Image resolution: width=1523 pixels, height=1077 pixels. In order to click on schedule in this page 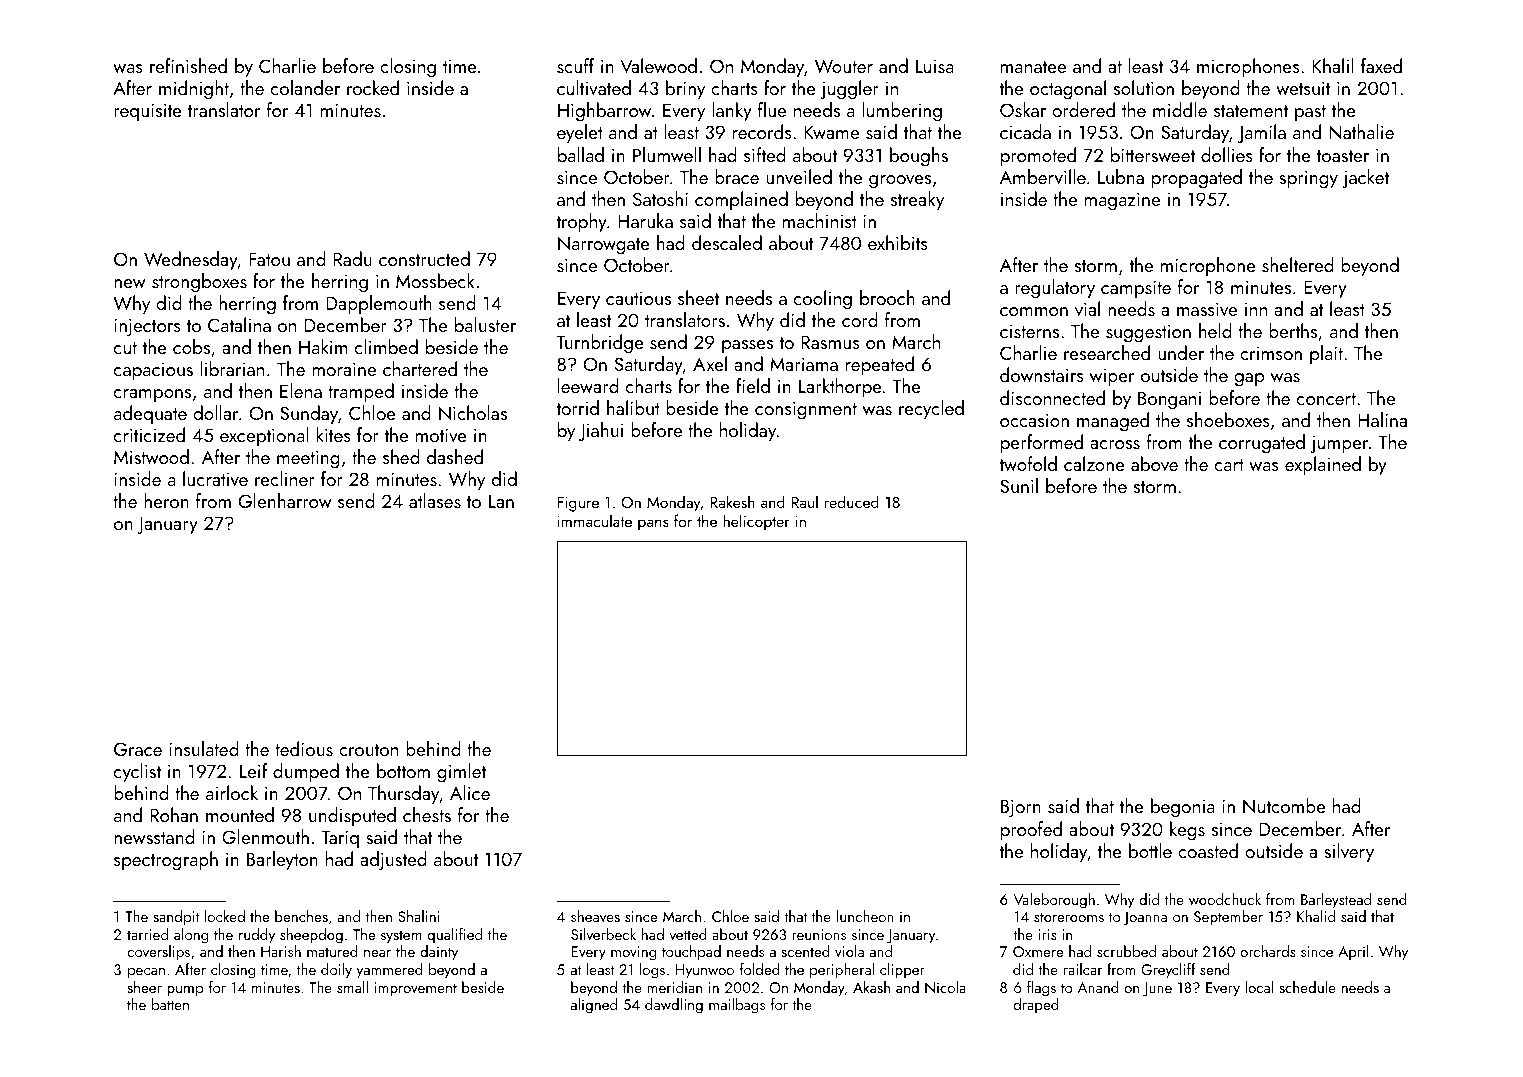, I will do `click(1307, 987)`.
